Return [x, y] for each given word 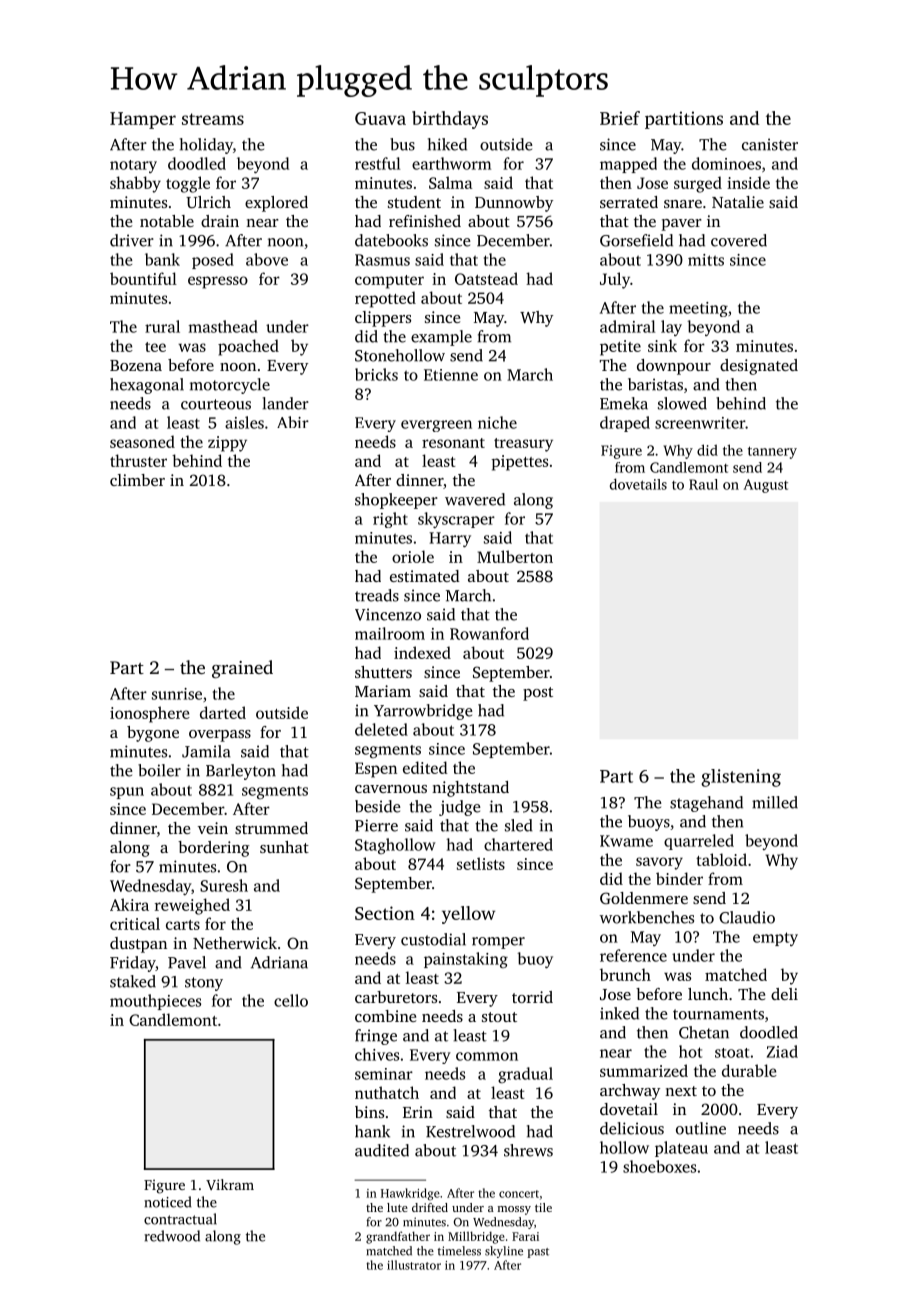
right [390, 520]
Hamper [143, 120]
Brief [620, 118]
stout [499, 1017]
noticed [167, 1202]
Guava [380, 118]
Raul [703, 484]
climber [137, 480]
